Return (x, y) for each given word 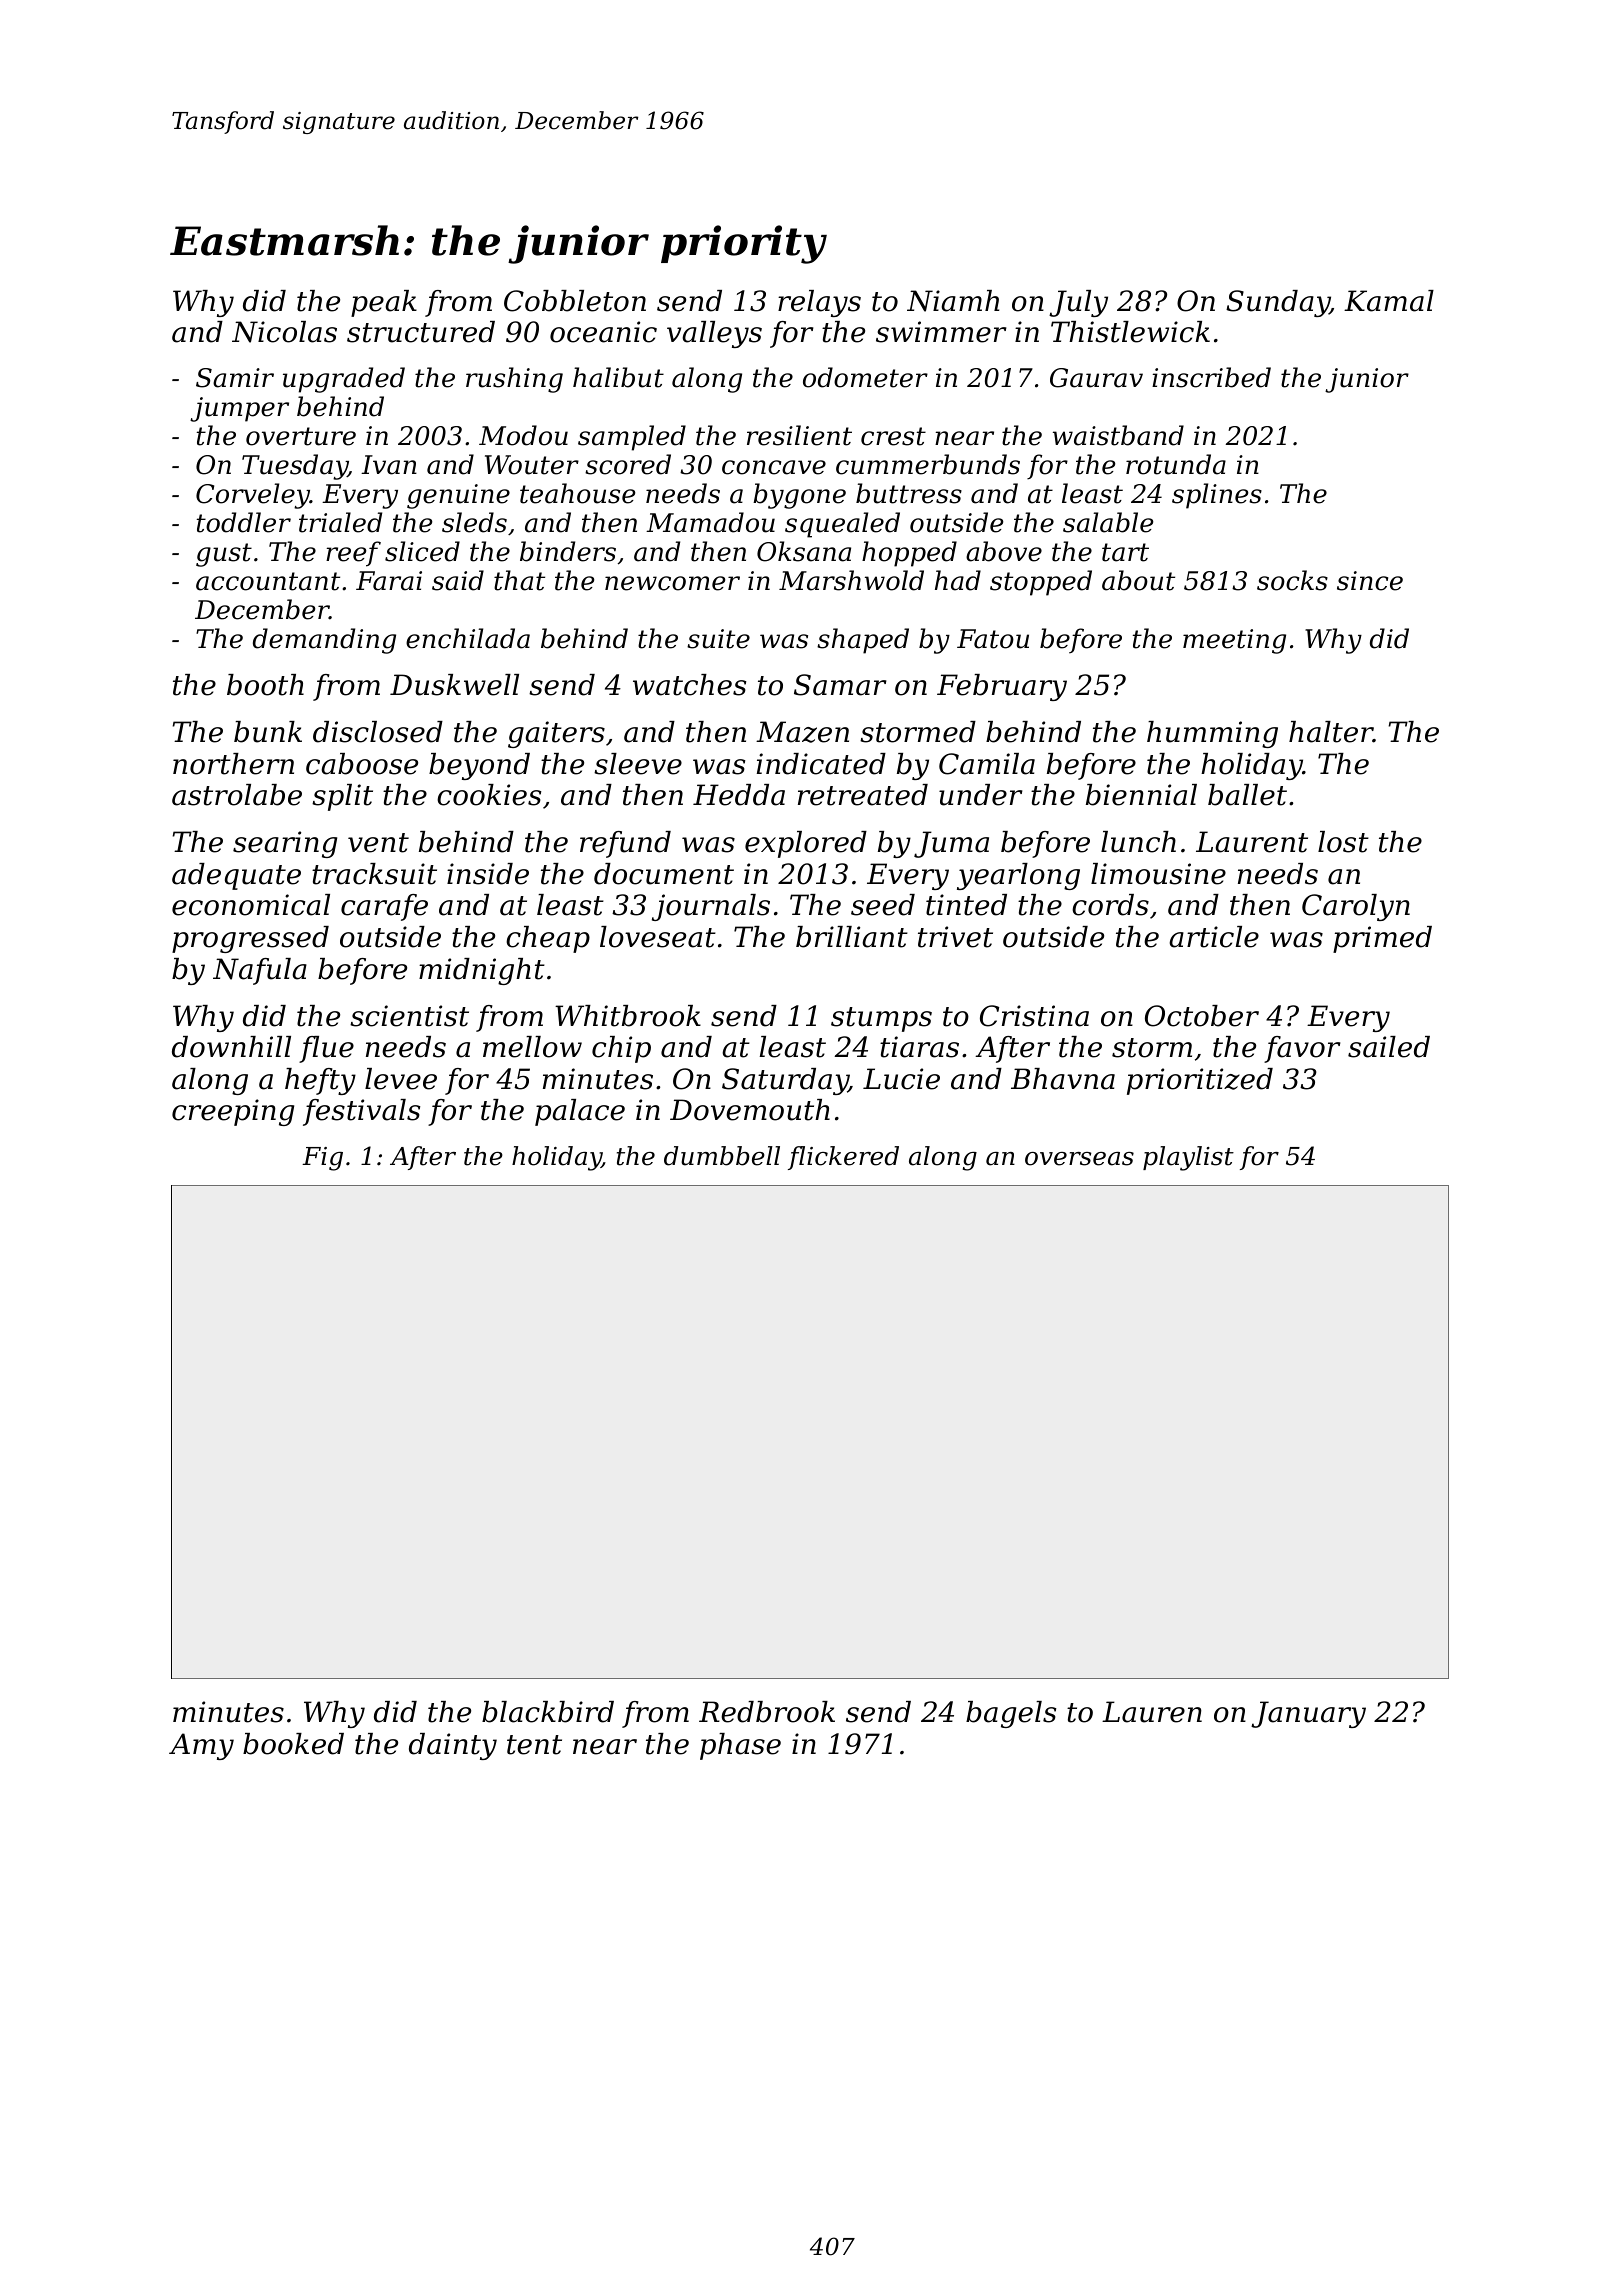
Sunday (1278, 303)
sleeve (638, 764)
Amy (201, 1746)
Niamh (953, 301)
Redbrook (767, 1712)
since (1370, 581)
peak (384, 303)
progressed (250, 939)
